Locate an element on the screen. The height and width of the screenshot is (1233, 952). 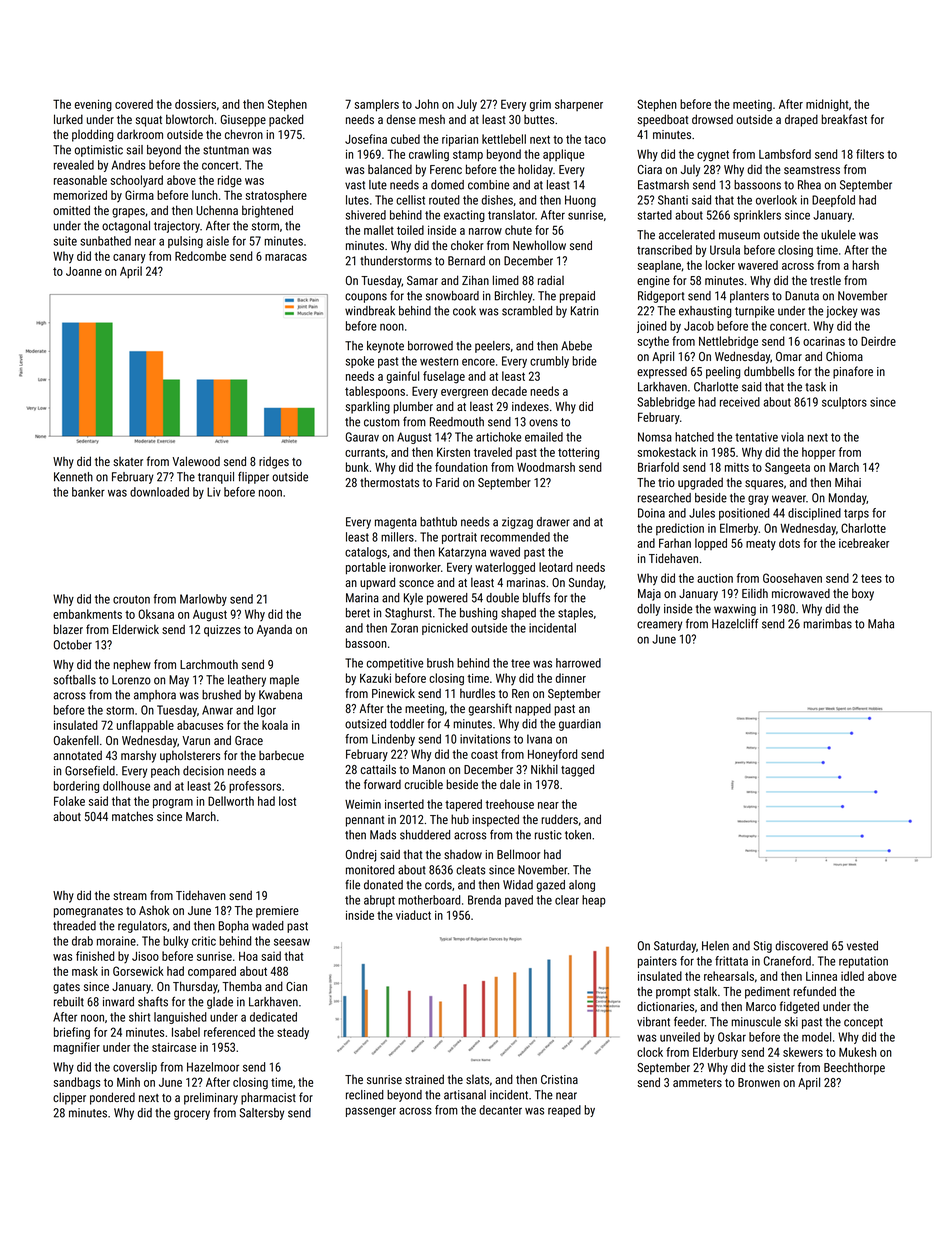
decanter is located at coordinates (500, 1110).
